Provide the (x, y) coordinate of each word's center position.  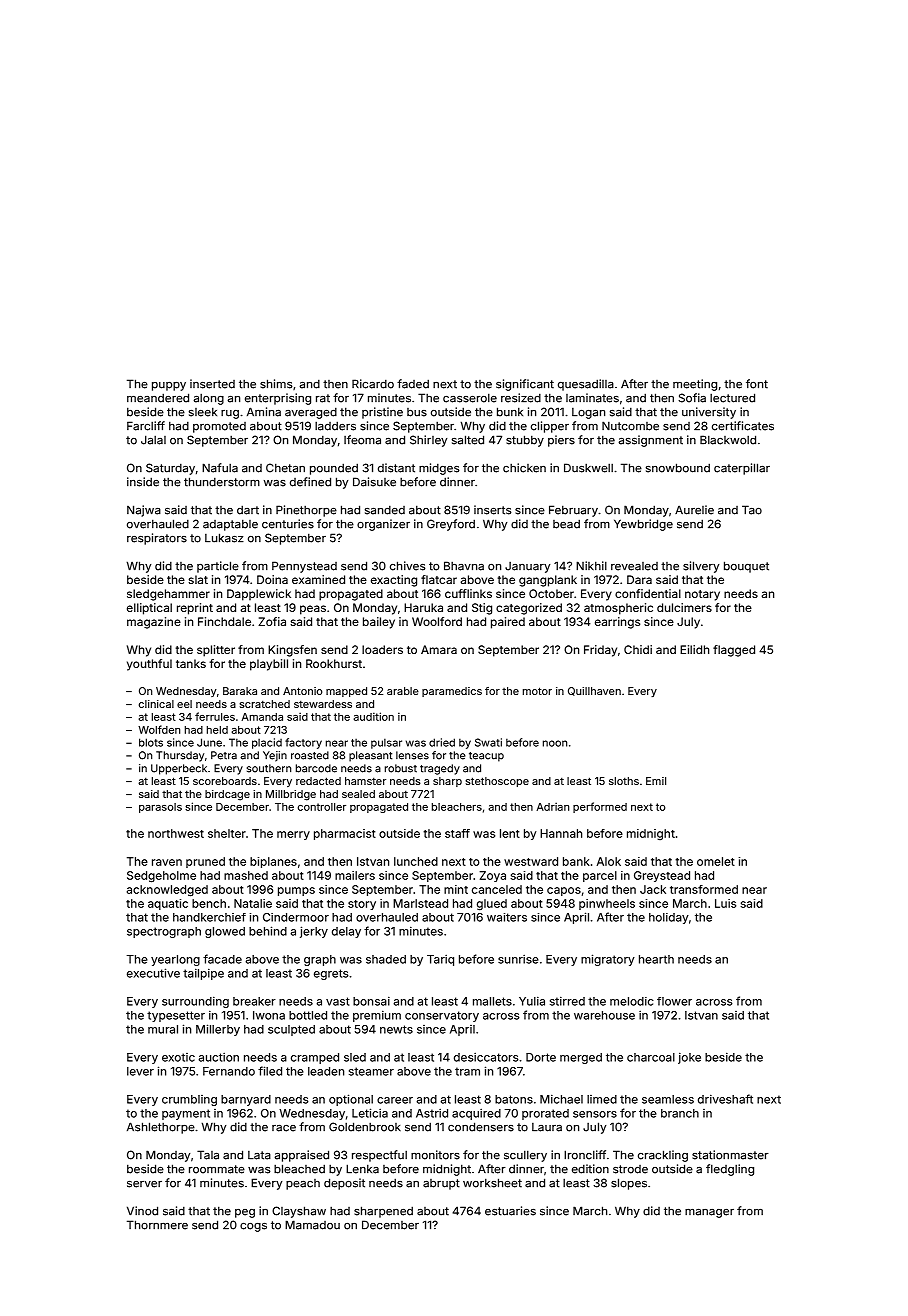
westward (531, 861)
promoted (219, 427)
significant (525, 385)
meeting (695, 385)
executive (153, 973)
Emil (656, 781)
